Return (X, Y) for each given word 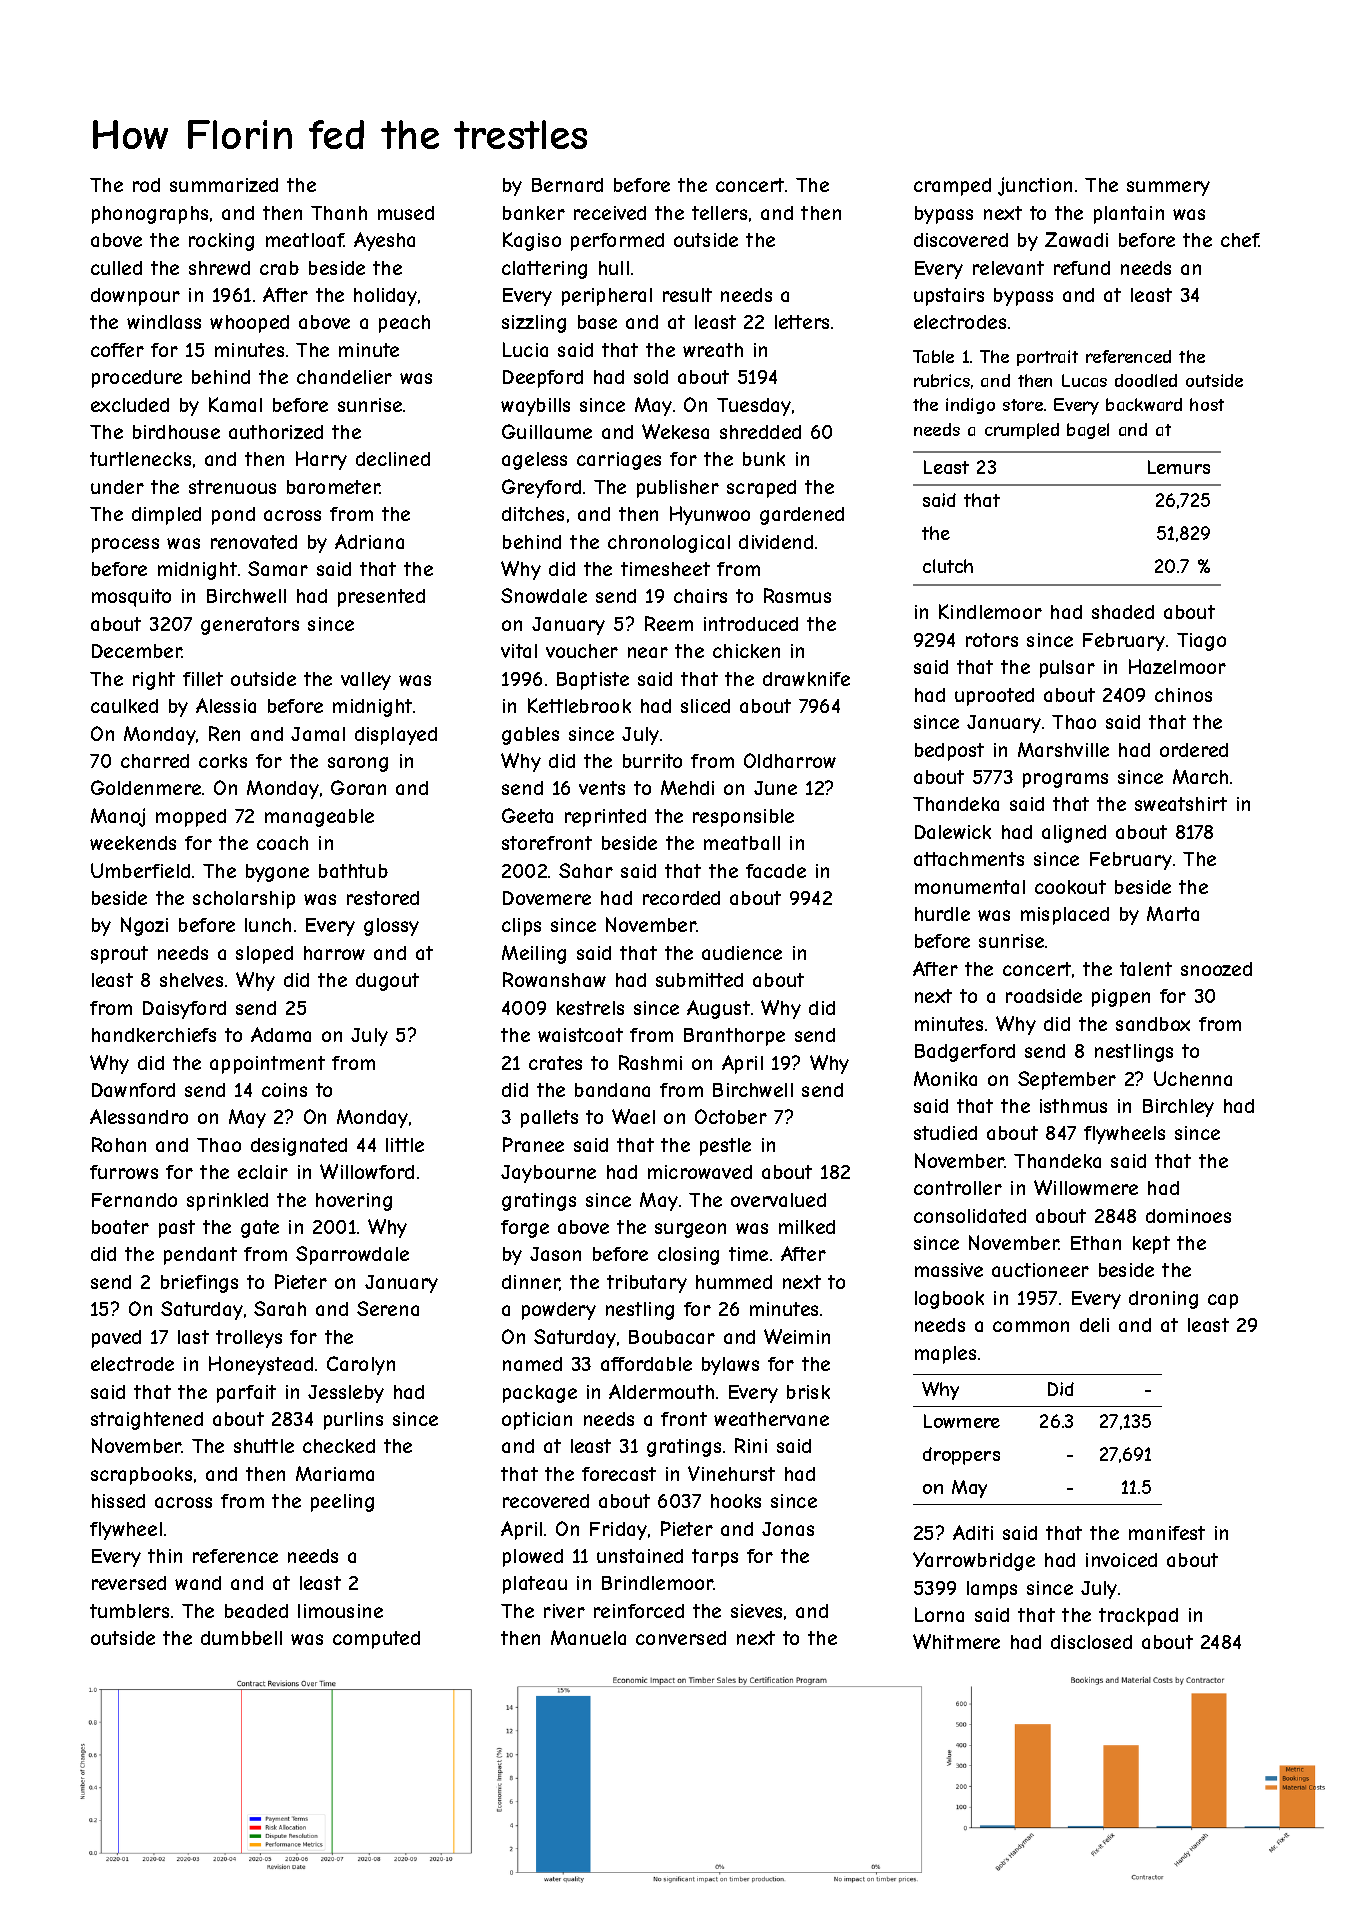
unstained (640, 1556)
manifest (1167, 1533)
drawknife (806, 679)
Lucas (1084, 380)
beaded (256, 1611)
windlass (164, 322)
